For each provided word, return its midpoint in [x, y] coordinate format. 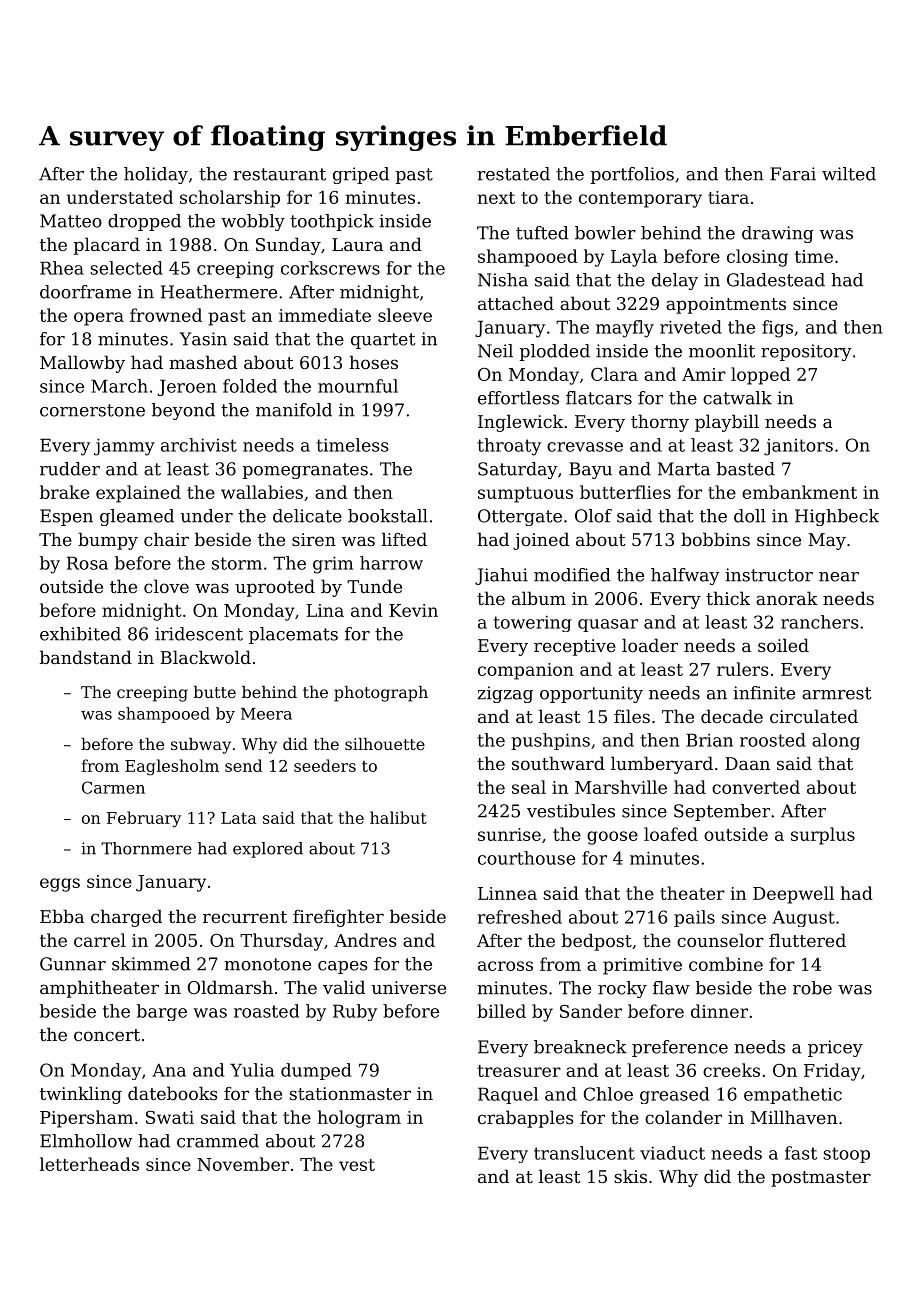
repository [806, 352]
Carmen [113, 787]
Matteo [71, 221]
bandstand [86, 657]
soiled [783, 645]
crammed [218, 1141]
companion [526, 671]
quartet [383, 341]
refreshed [520, 917]
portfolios [632, 175]
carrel [100, 940]
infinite [764, 693]
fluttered [807, 940]
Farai [793, 174]
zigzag [505, 694]
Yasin [203, 339]
